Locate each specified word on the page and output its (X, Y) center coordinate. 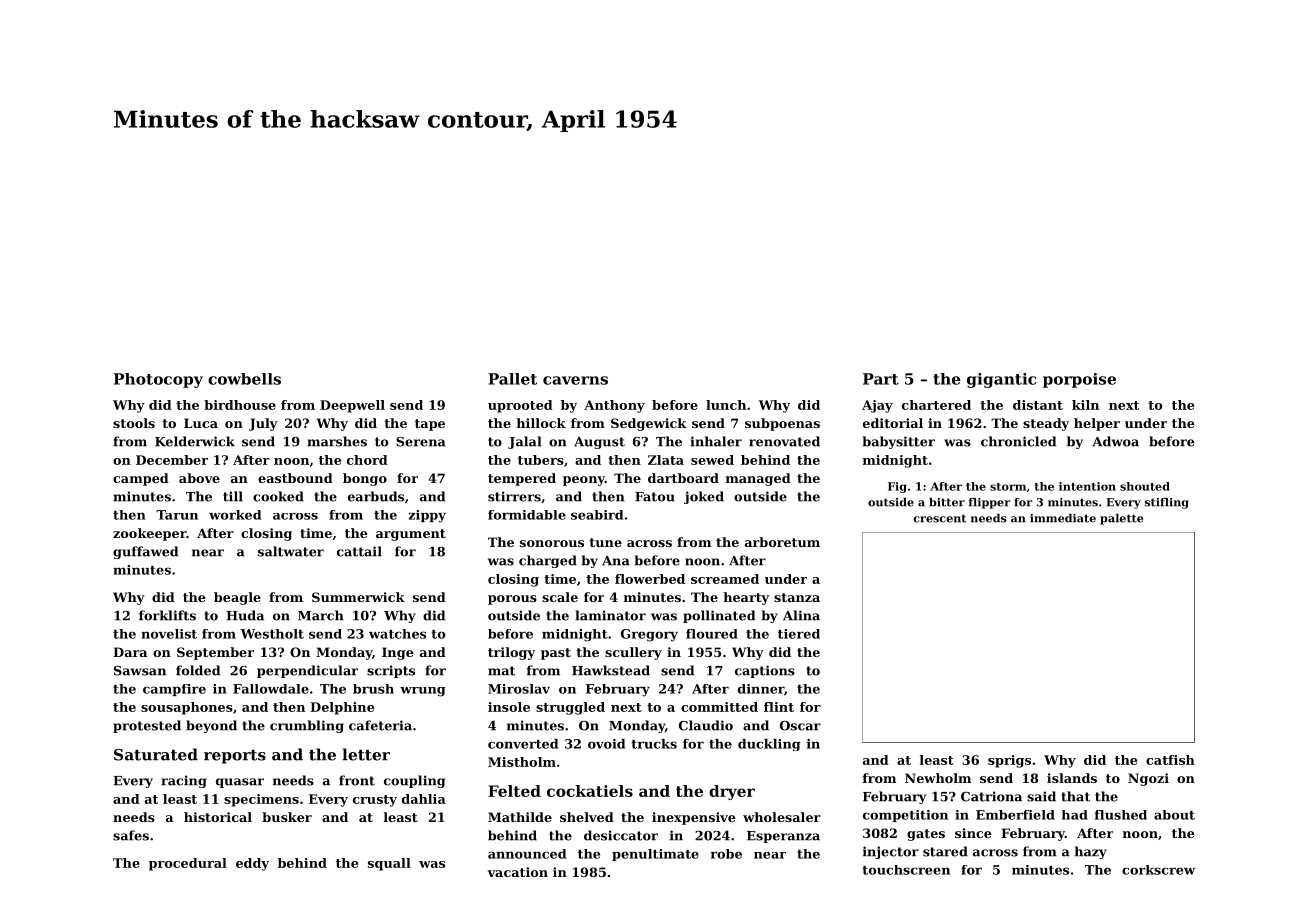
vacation (517, 872)
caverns (575, 380)
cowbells (244, 379)
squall (389, 864)
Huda (245, 615)
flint (779, 707)
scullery (633, 653)
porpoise (1079, 380)
